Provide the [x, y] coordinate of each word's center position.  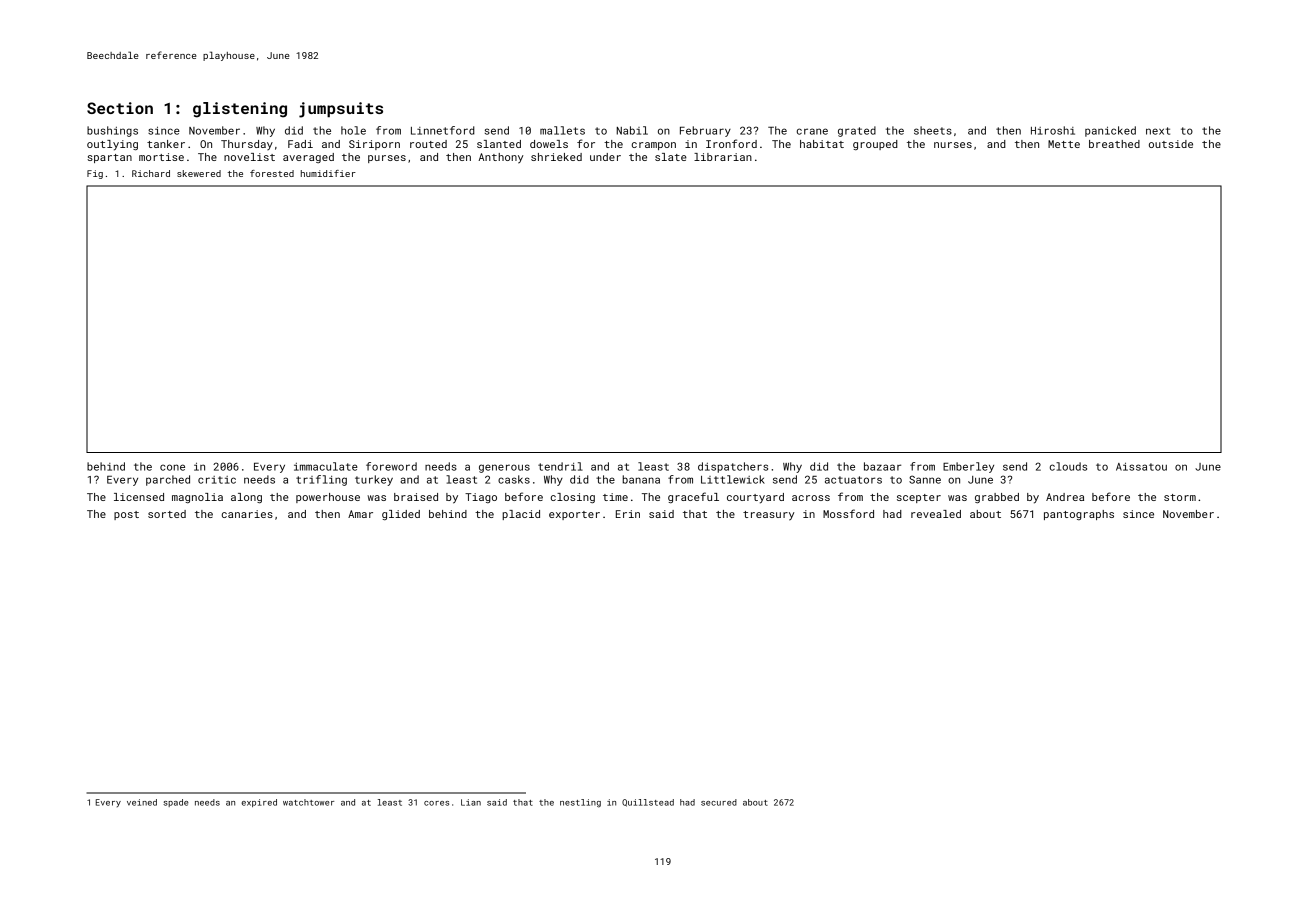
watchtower [308, 802]
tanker [166, 144]
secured [719, 802]
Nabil [632, 130]
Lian [471, 802]
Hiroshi [1053, 130]
